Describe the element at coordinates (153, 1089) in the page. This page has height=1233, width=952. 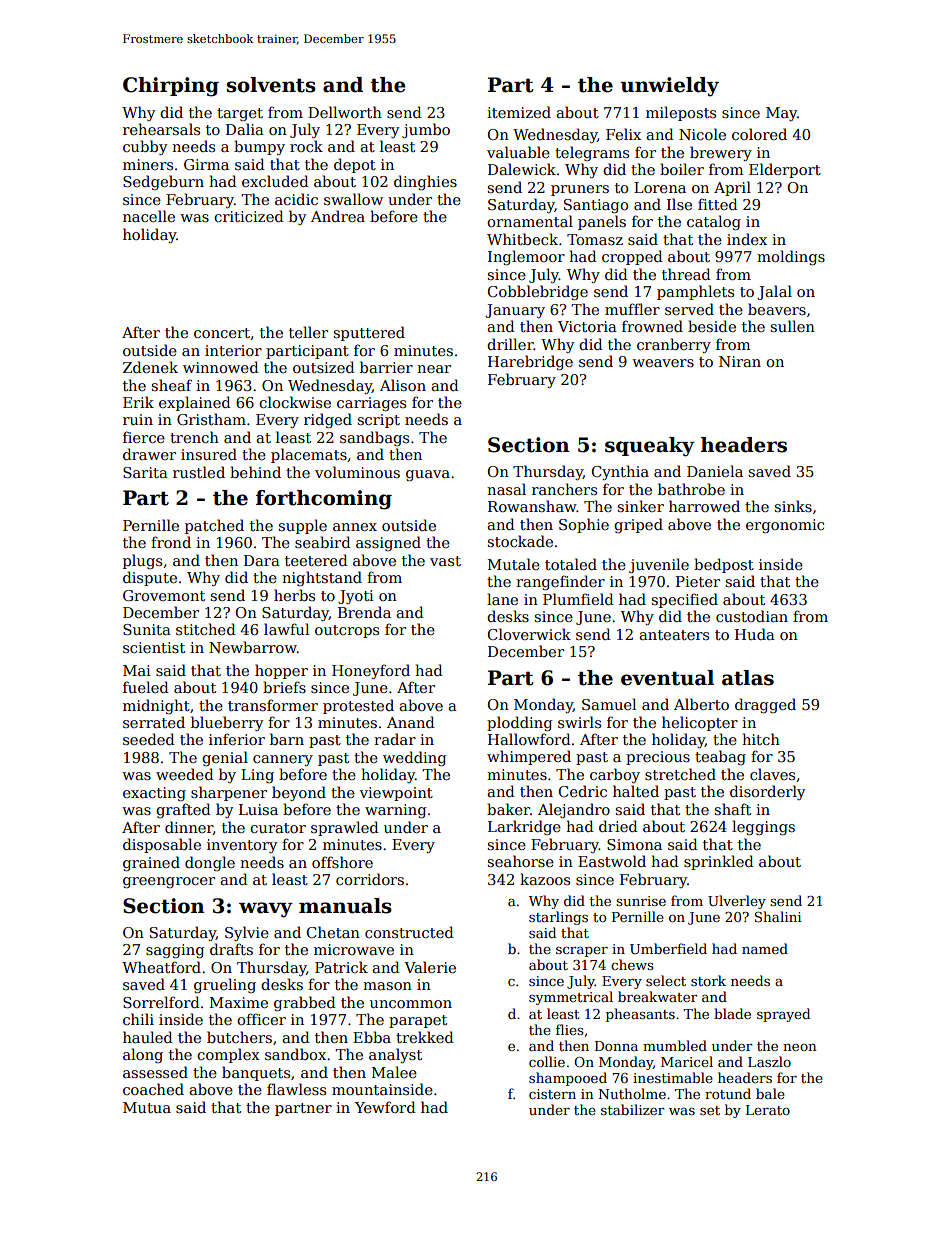
I see `coached` at that location.
